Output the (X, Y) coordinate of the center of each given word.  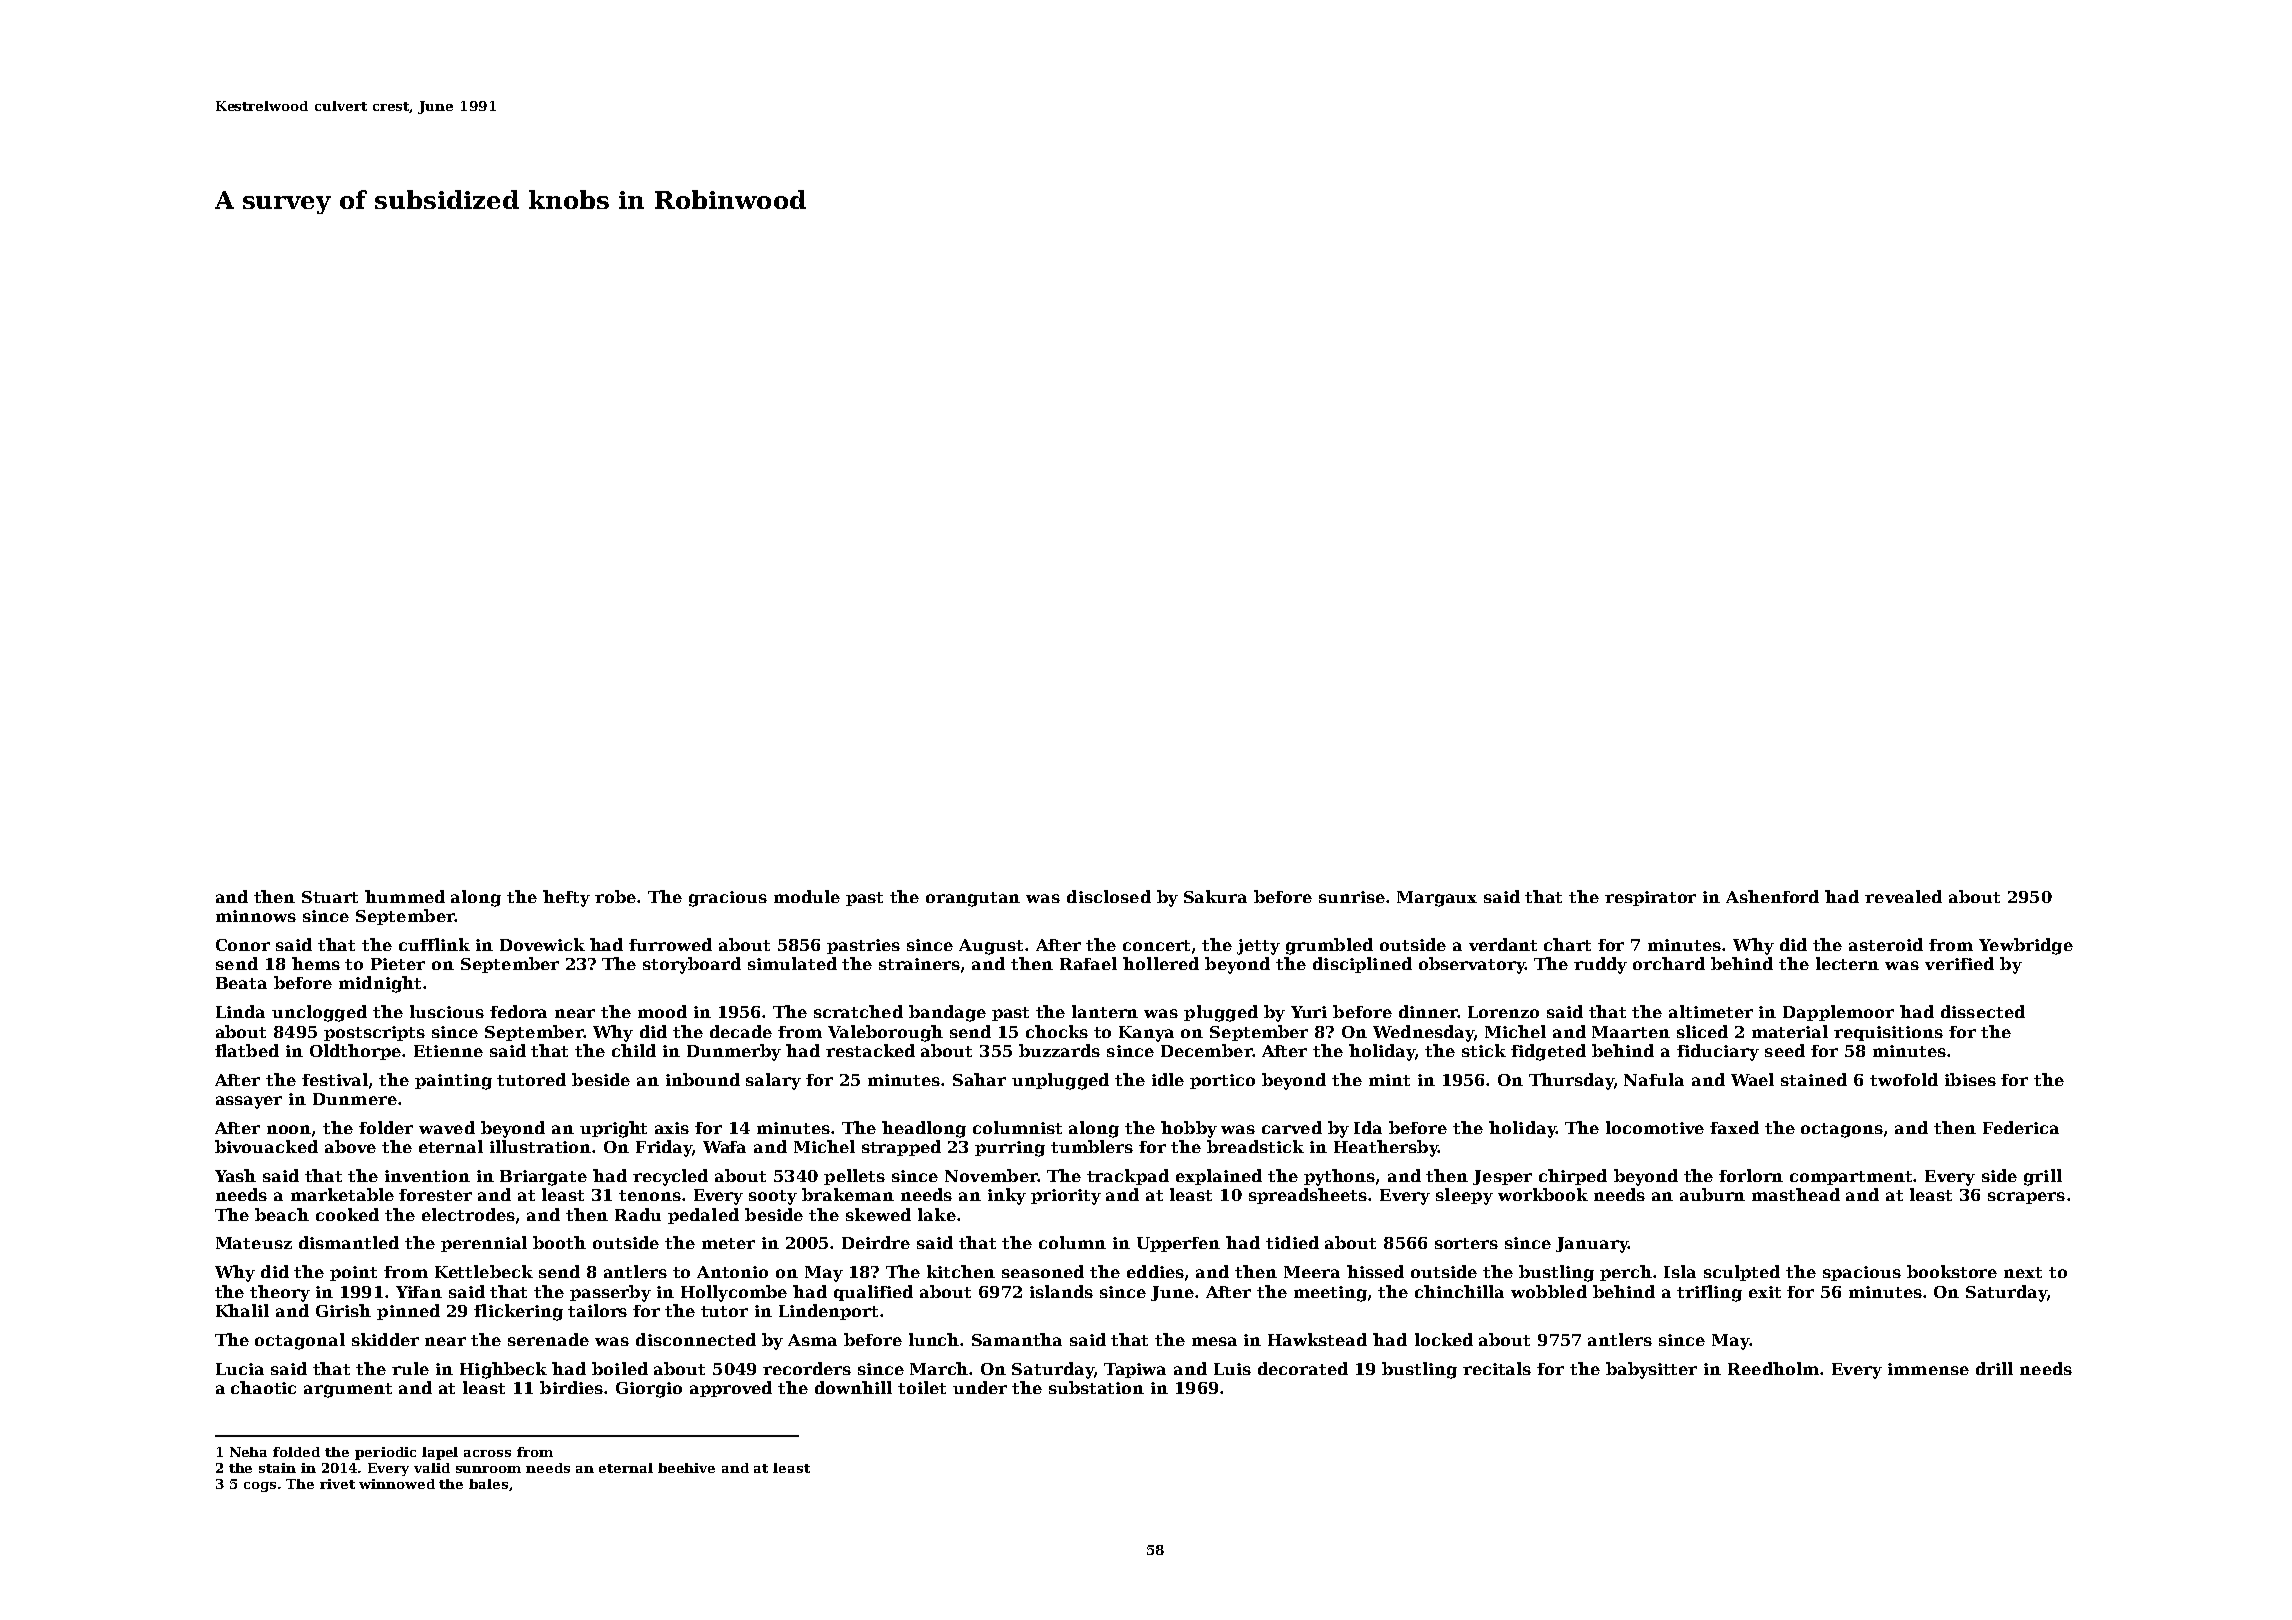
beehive (686, 1468)
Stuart (330, 897)
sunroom (488, 1469)
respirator (1650, 898)
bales (488, 1484)
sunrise (1352, 897)
